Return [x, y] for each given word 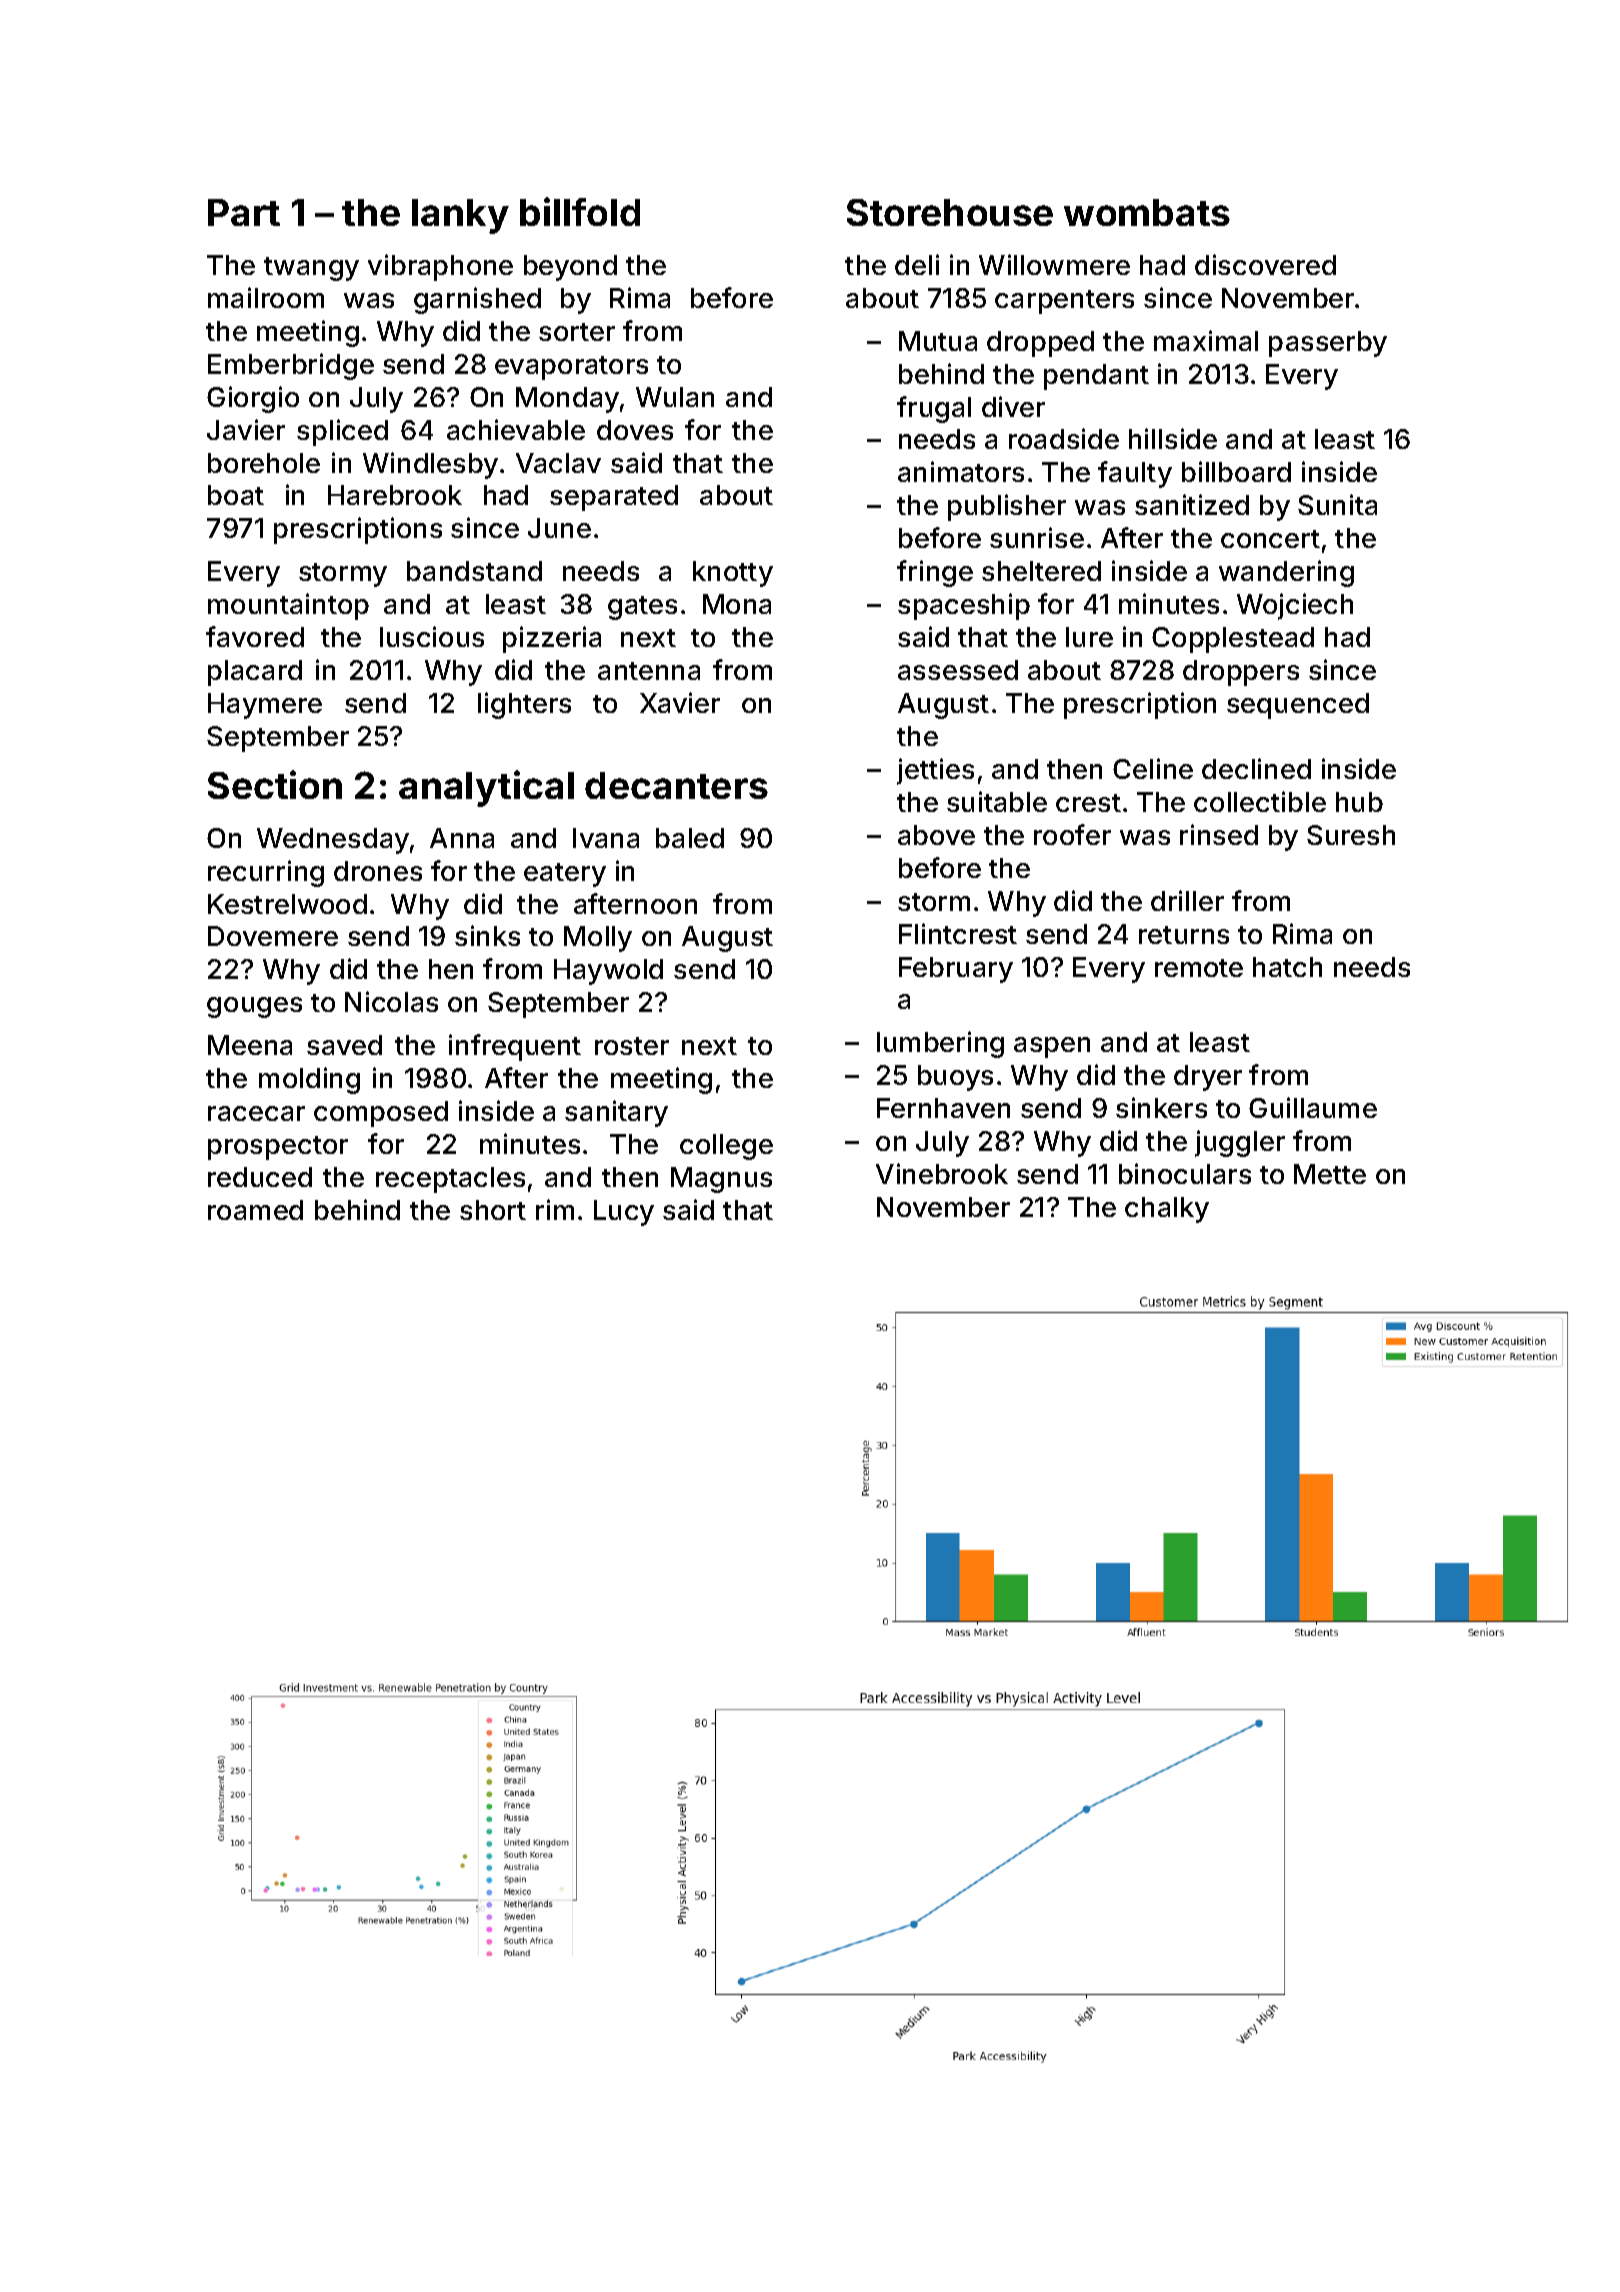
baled [690, 838]
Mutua [938, 341]
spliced [342, 432]
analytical [486, 788]
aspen [1052, 1047]
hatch [1287, 967]
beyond [570, 268]
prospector [278, 1148]
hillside [1173, 438]
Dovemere [273, 936]
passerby [1328, 344]
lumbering [940, 1044]
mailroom [266, 297]
